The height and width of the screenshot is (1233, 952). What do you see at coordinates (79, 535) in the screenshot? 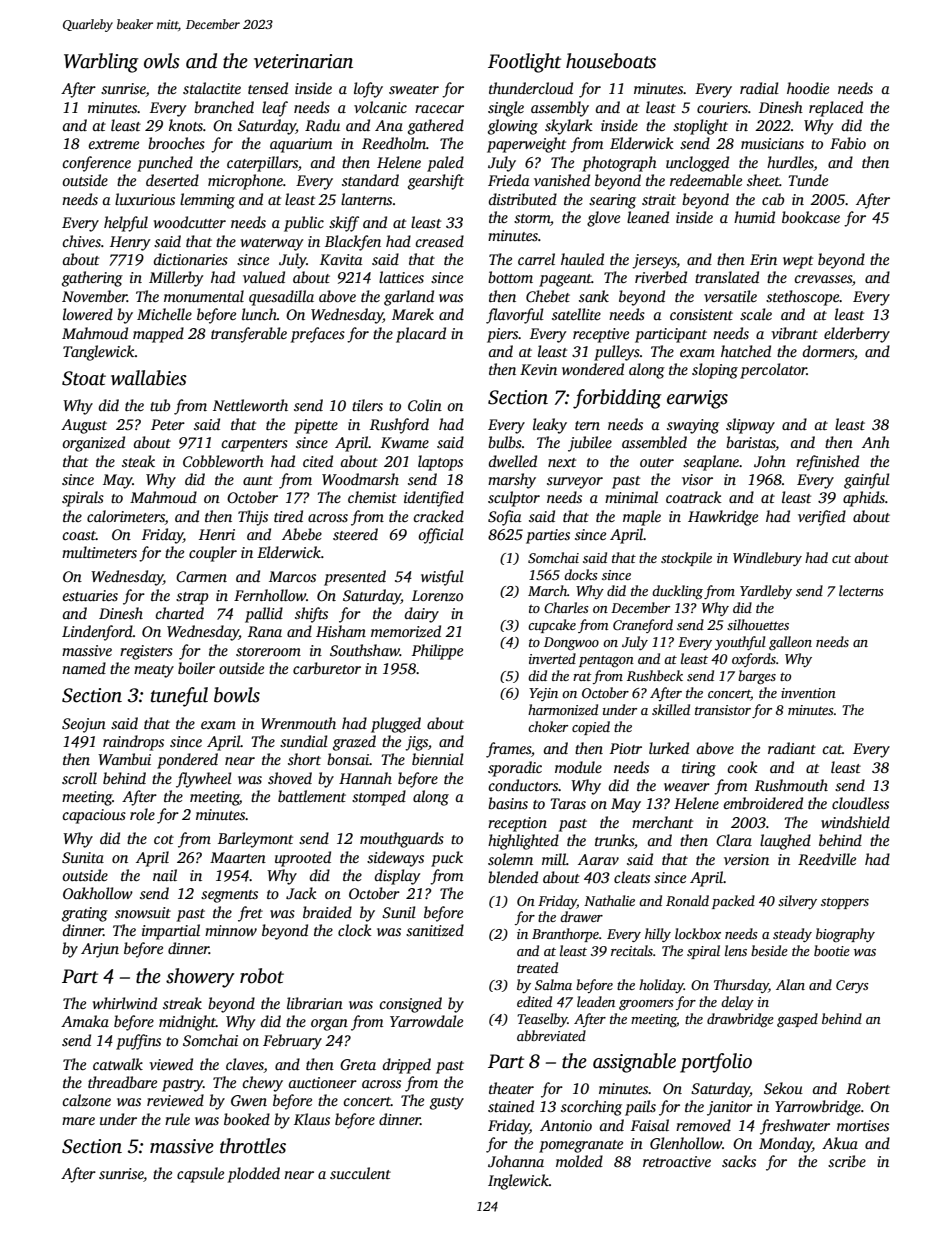
I see `coast` at bounding box center [79, 535].
